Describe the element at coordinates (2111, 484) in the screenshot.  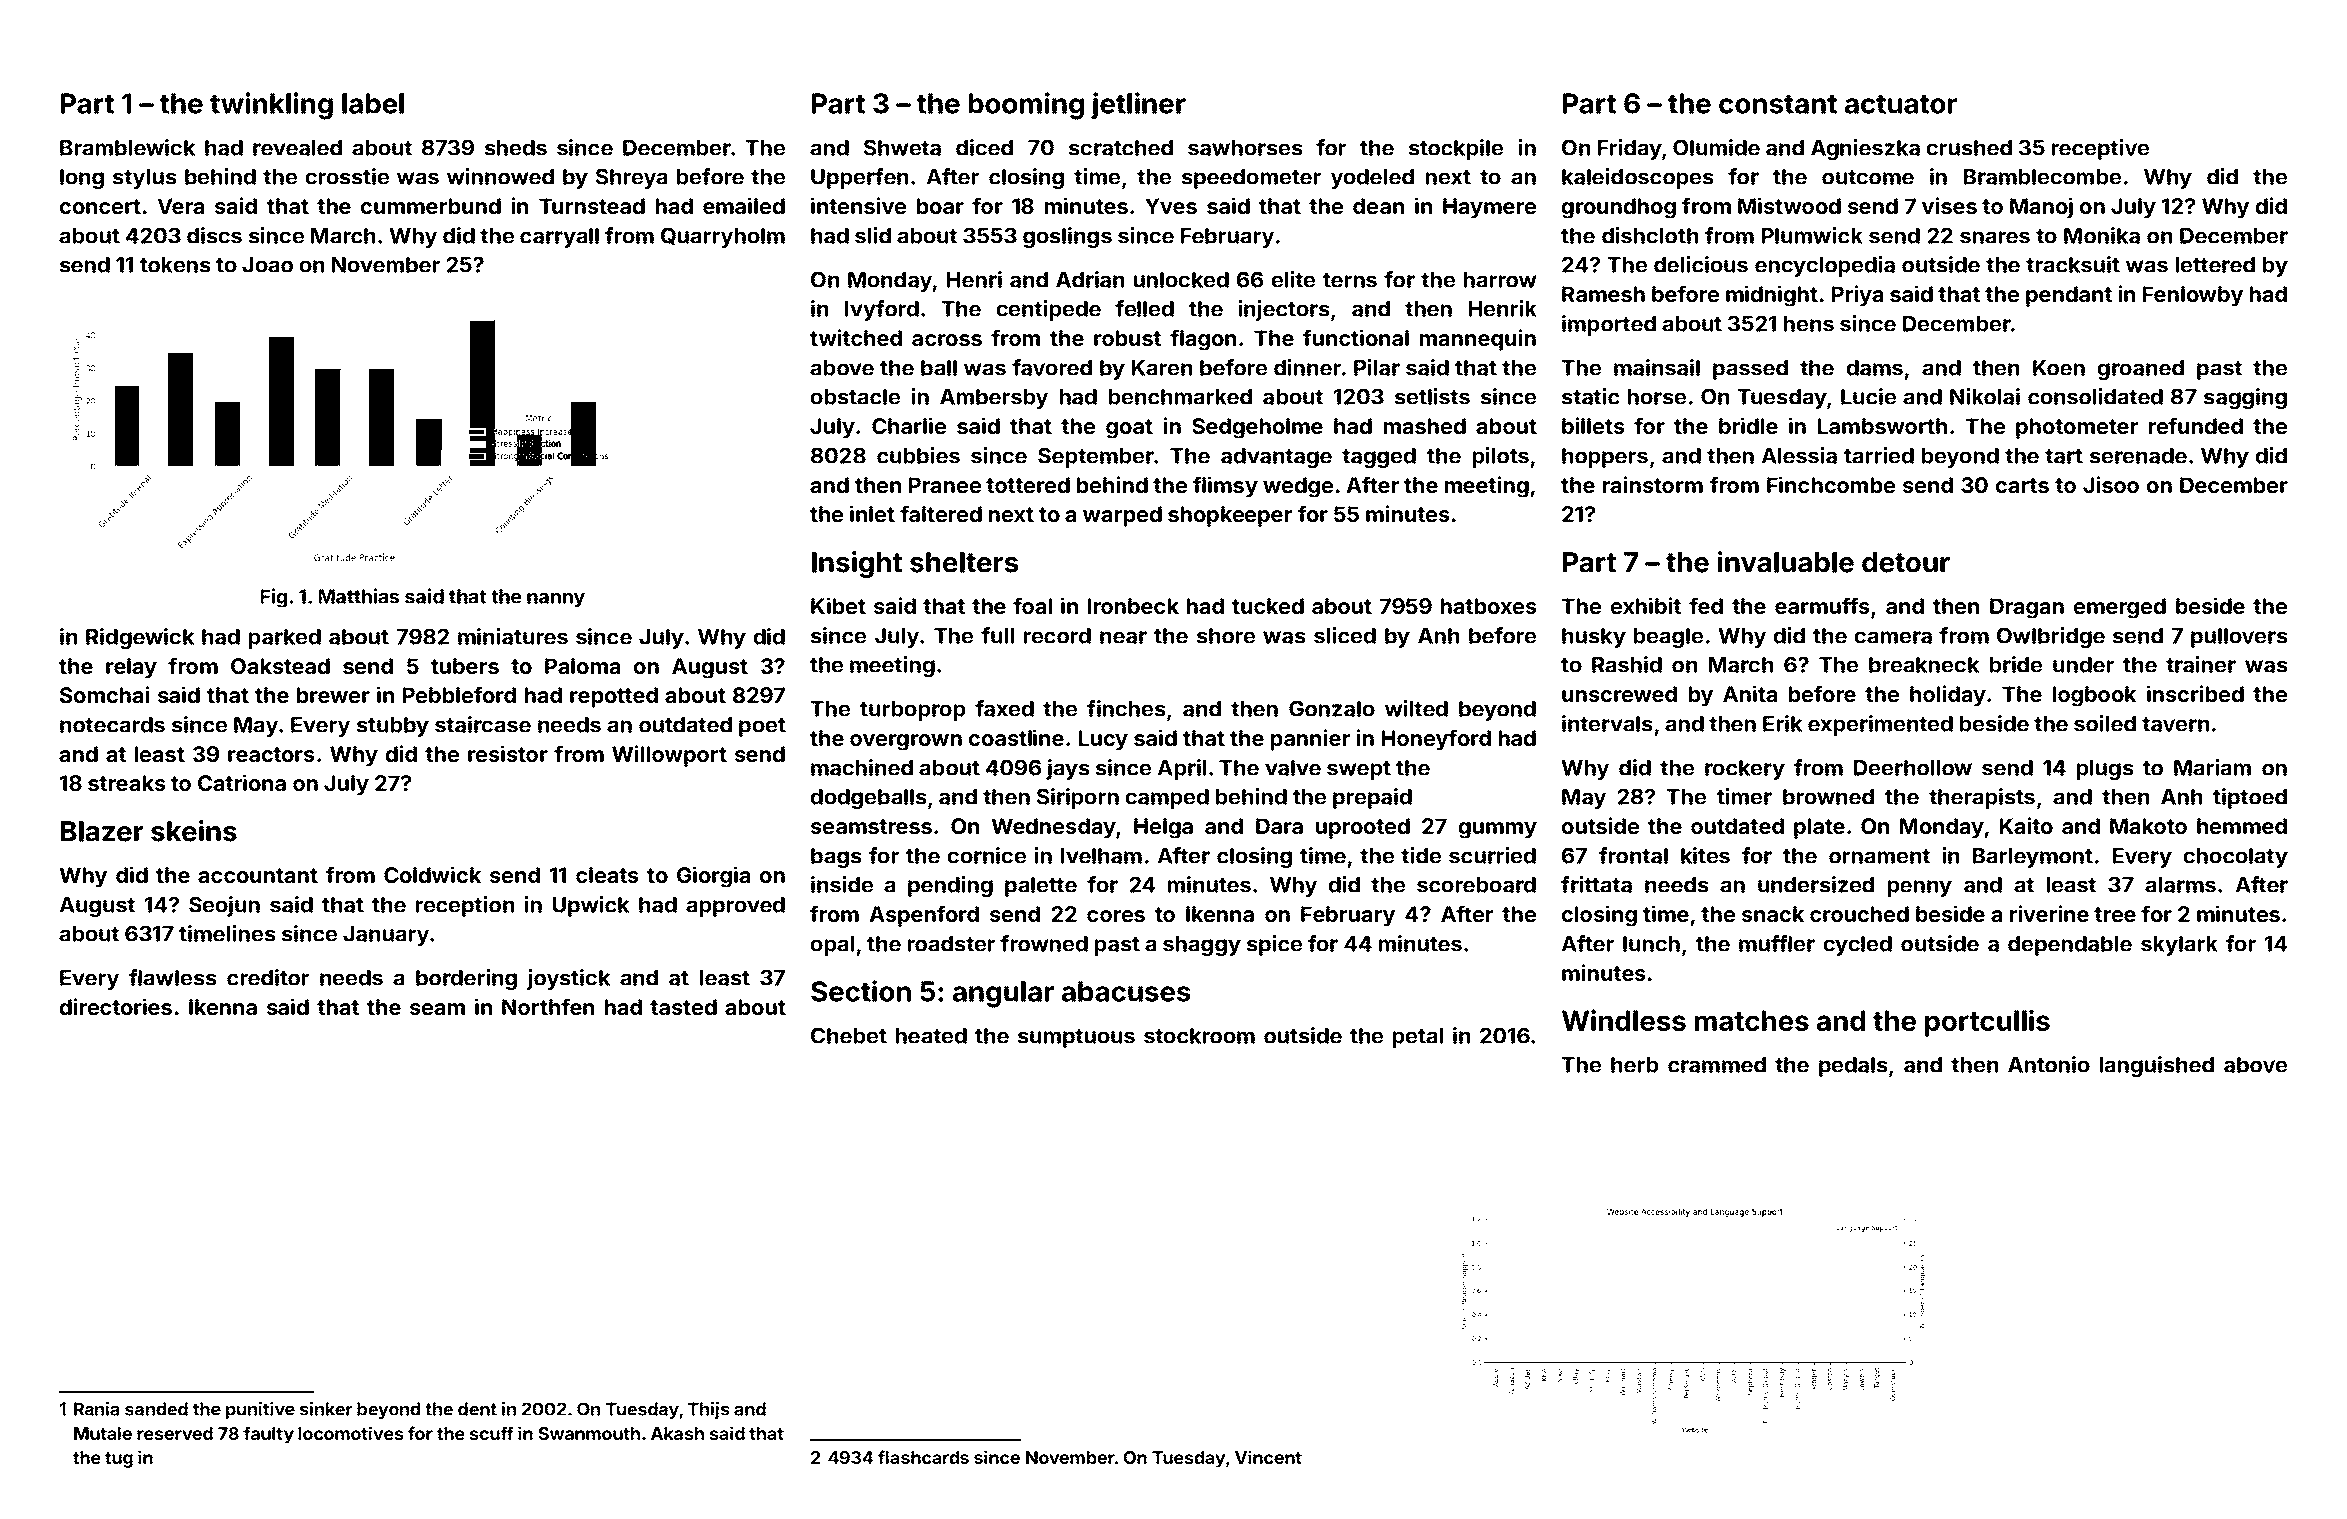
I see `Jisoo` at that location.
